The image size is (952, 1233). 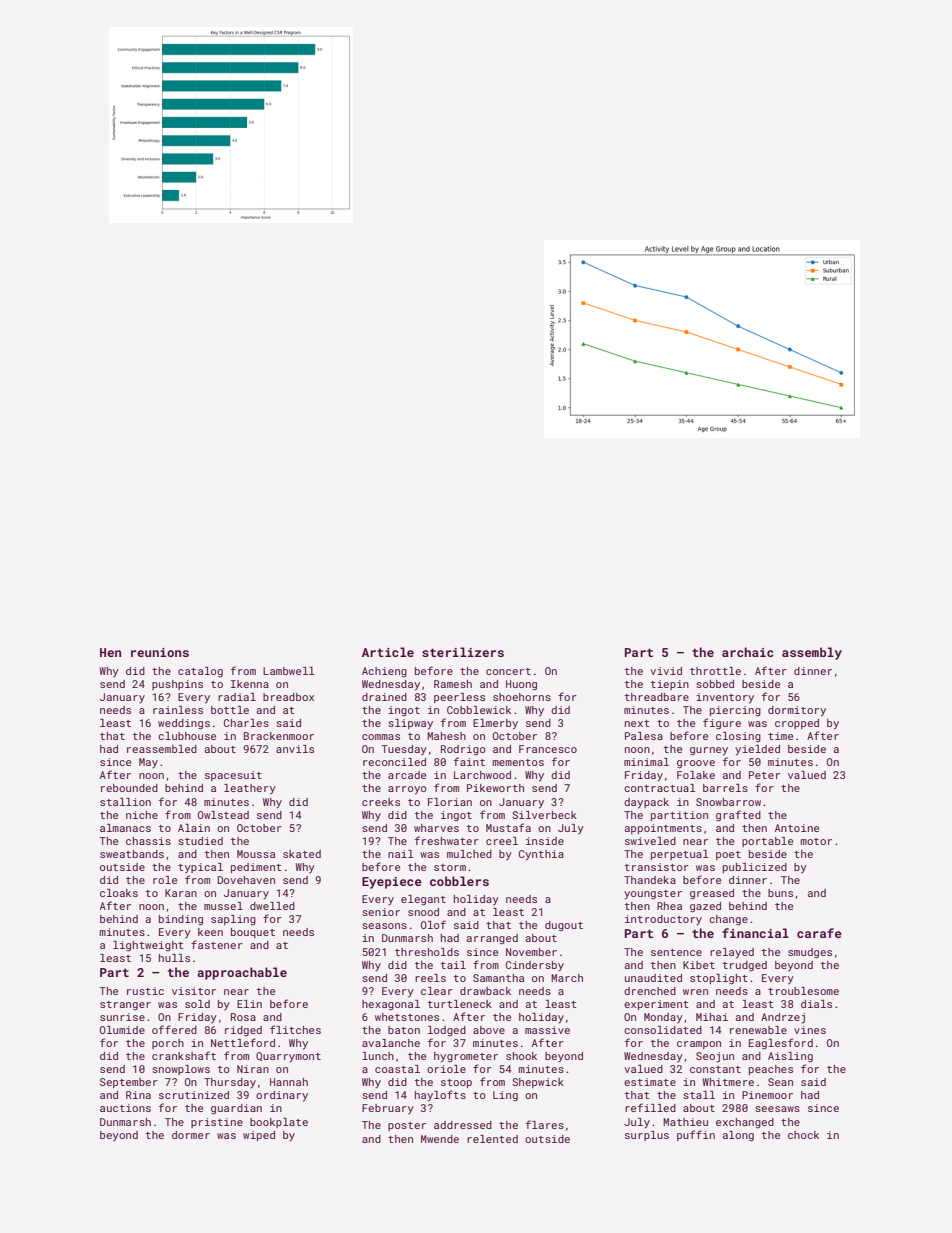 What do you see at coordinates (508, 671) in the document?
I see `concert` at bounding box center [508, 671].
